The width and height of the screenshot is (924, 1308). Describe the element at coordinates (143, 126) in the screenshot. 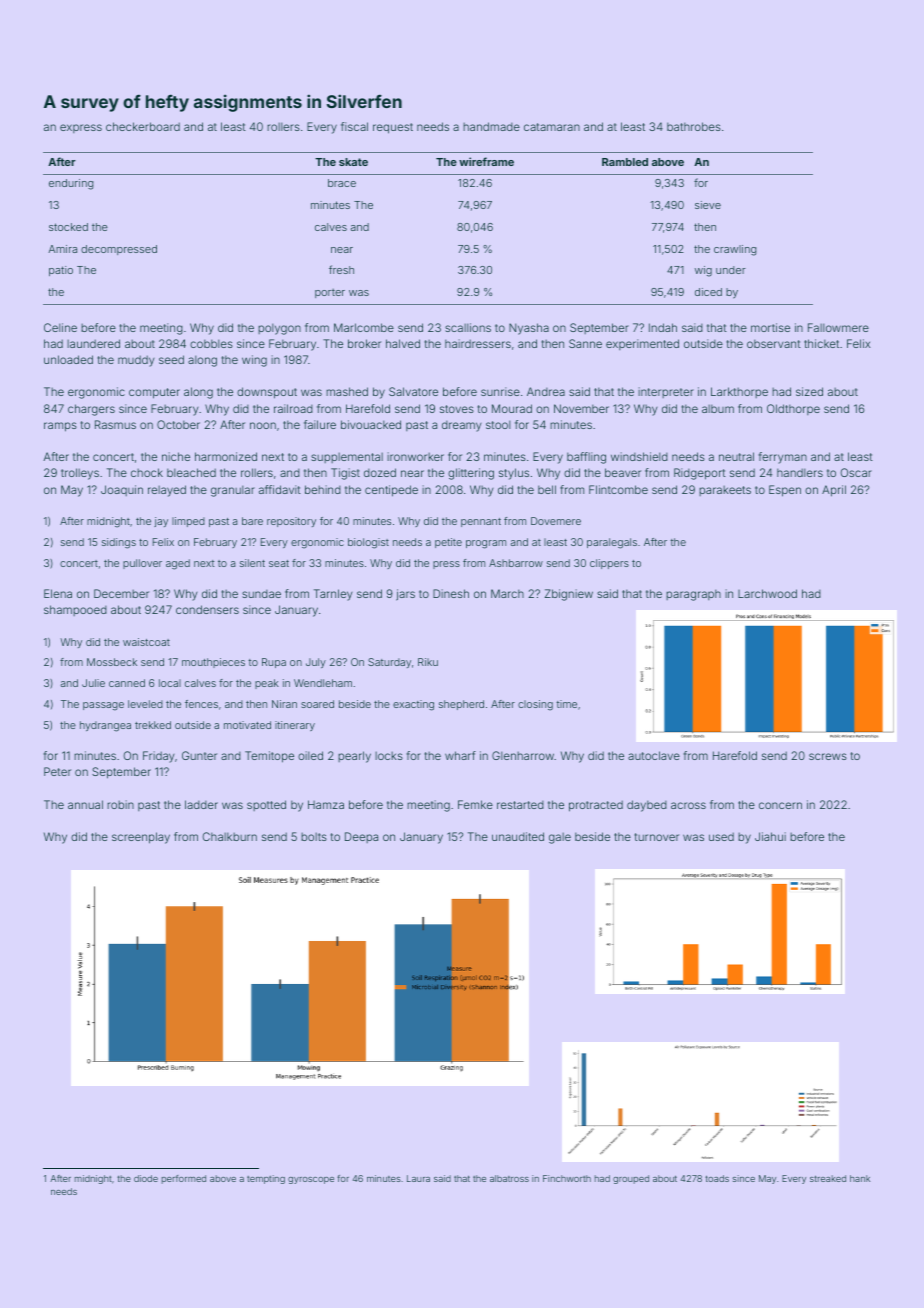

I see `checkerboard` at that location.
